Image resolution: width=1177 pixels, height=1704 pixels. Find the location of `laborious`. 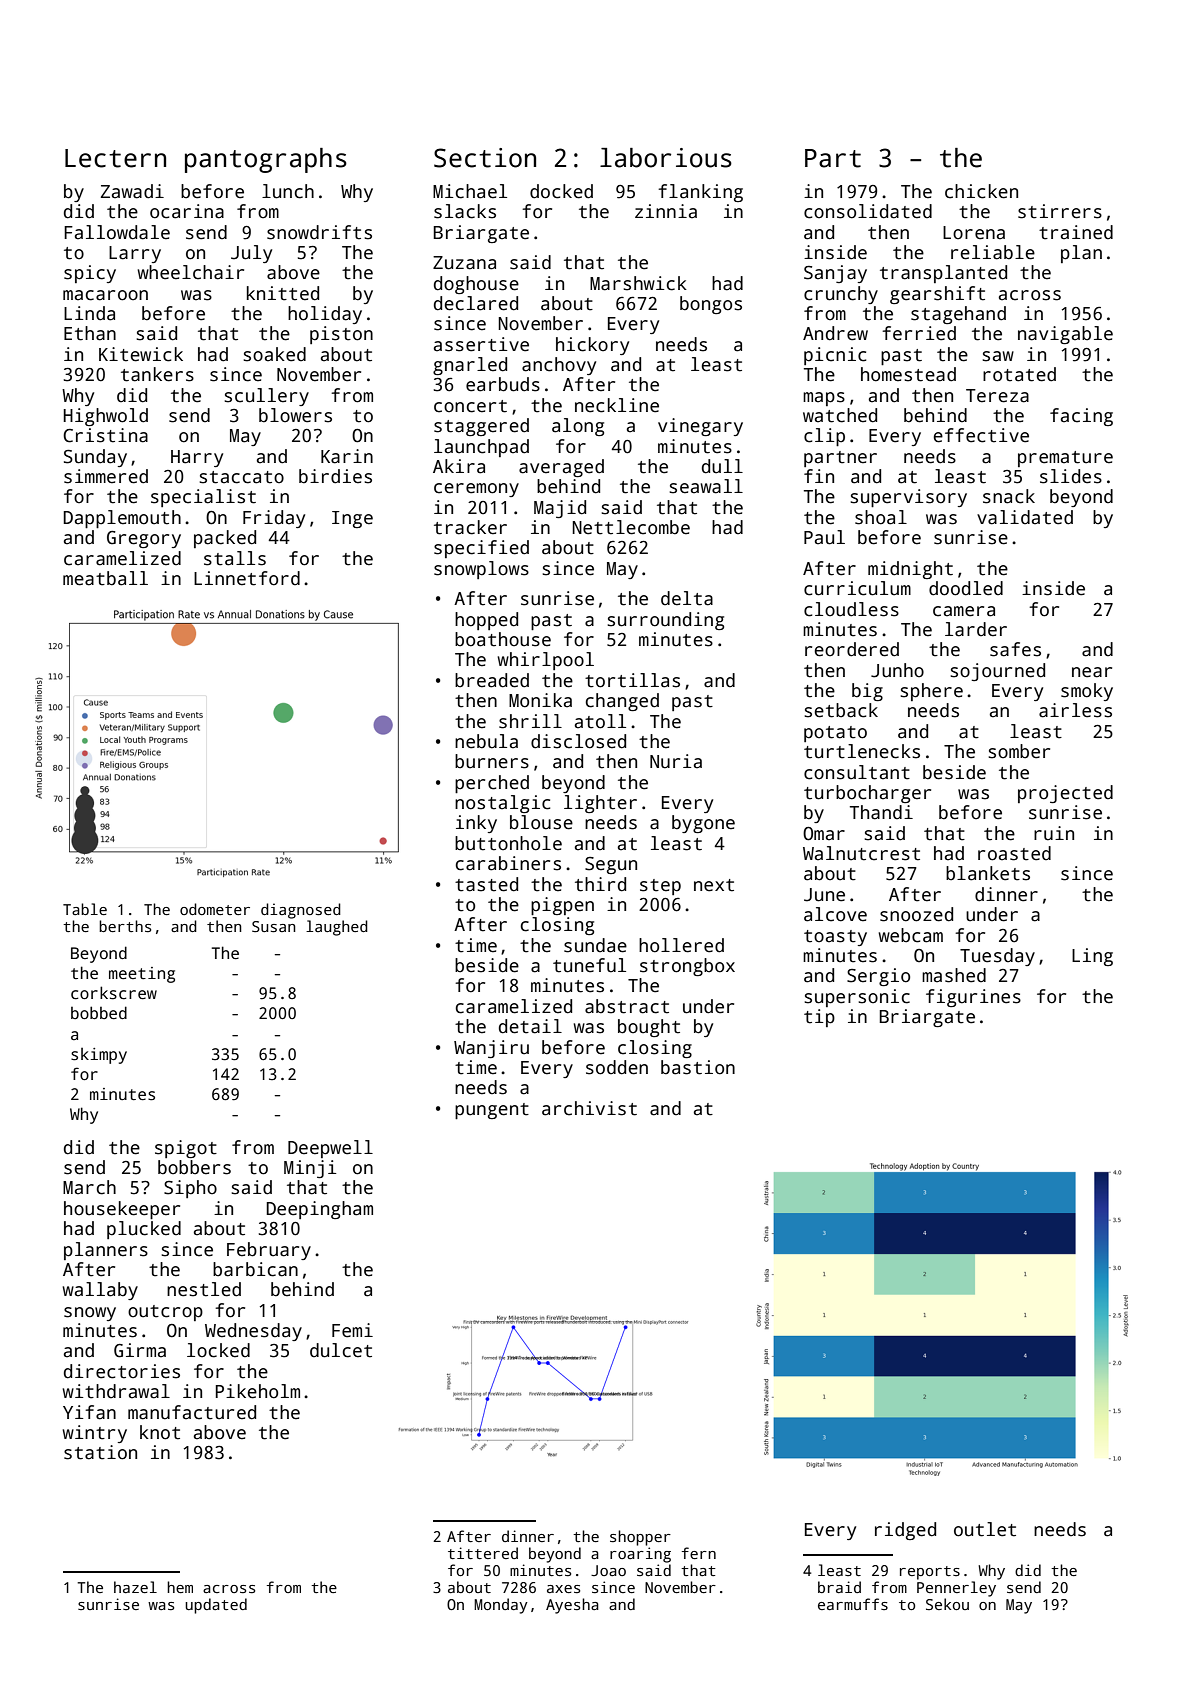

laborious is located at coordinates (666, 158).
